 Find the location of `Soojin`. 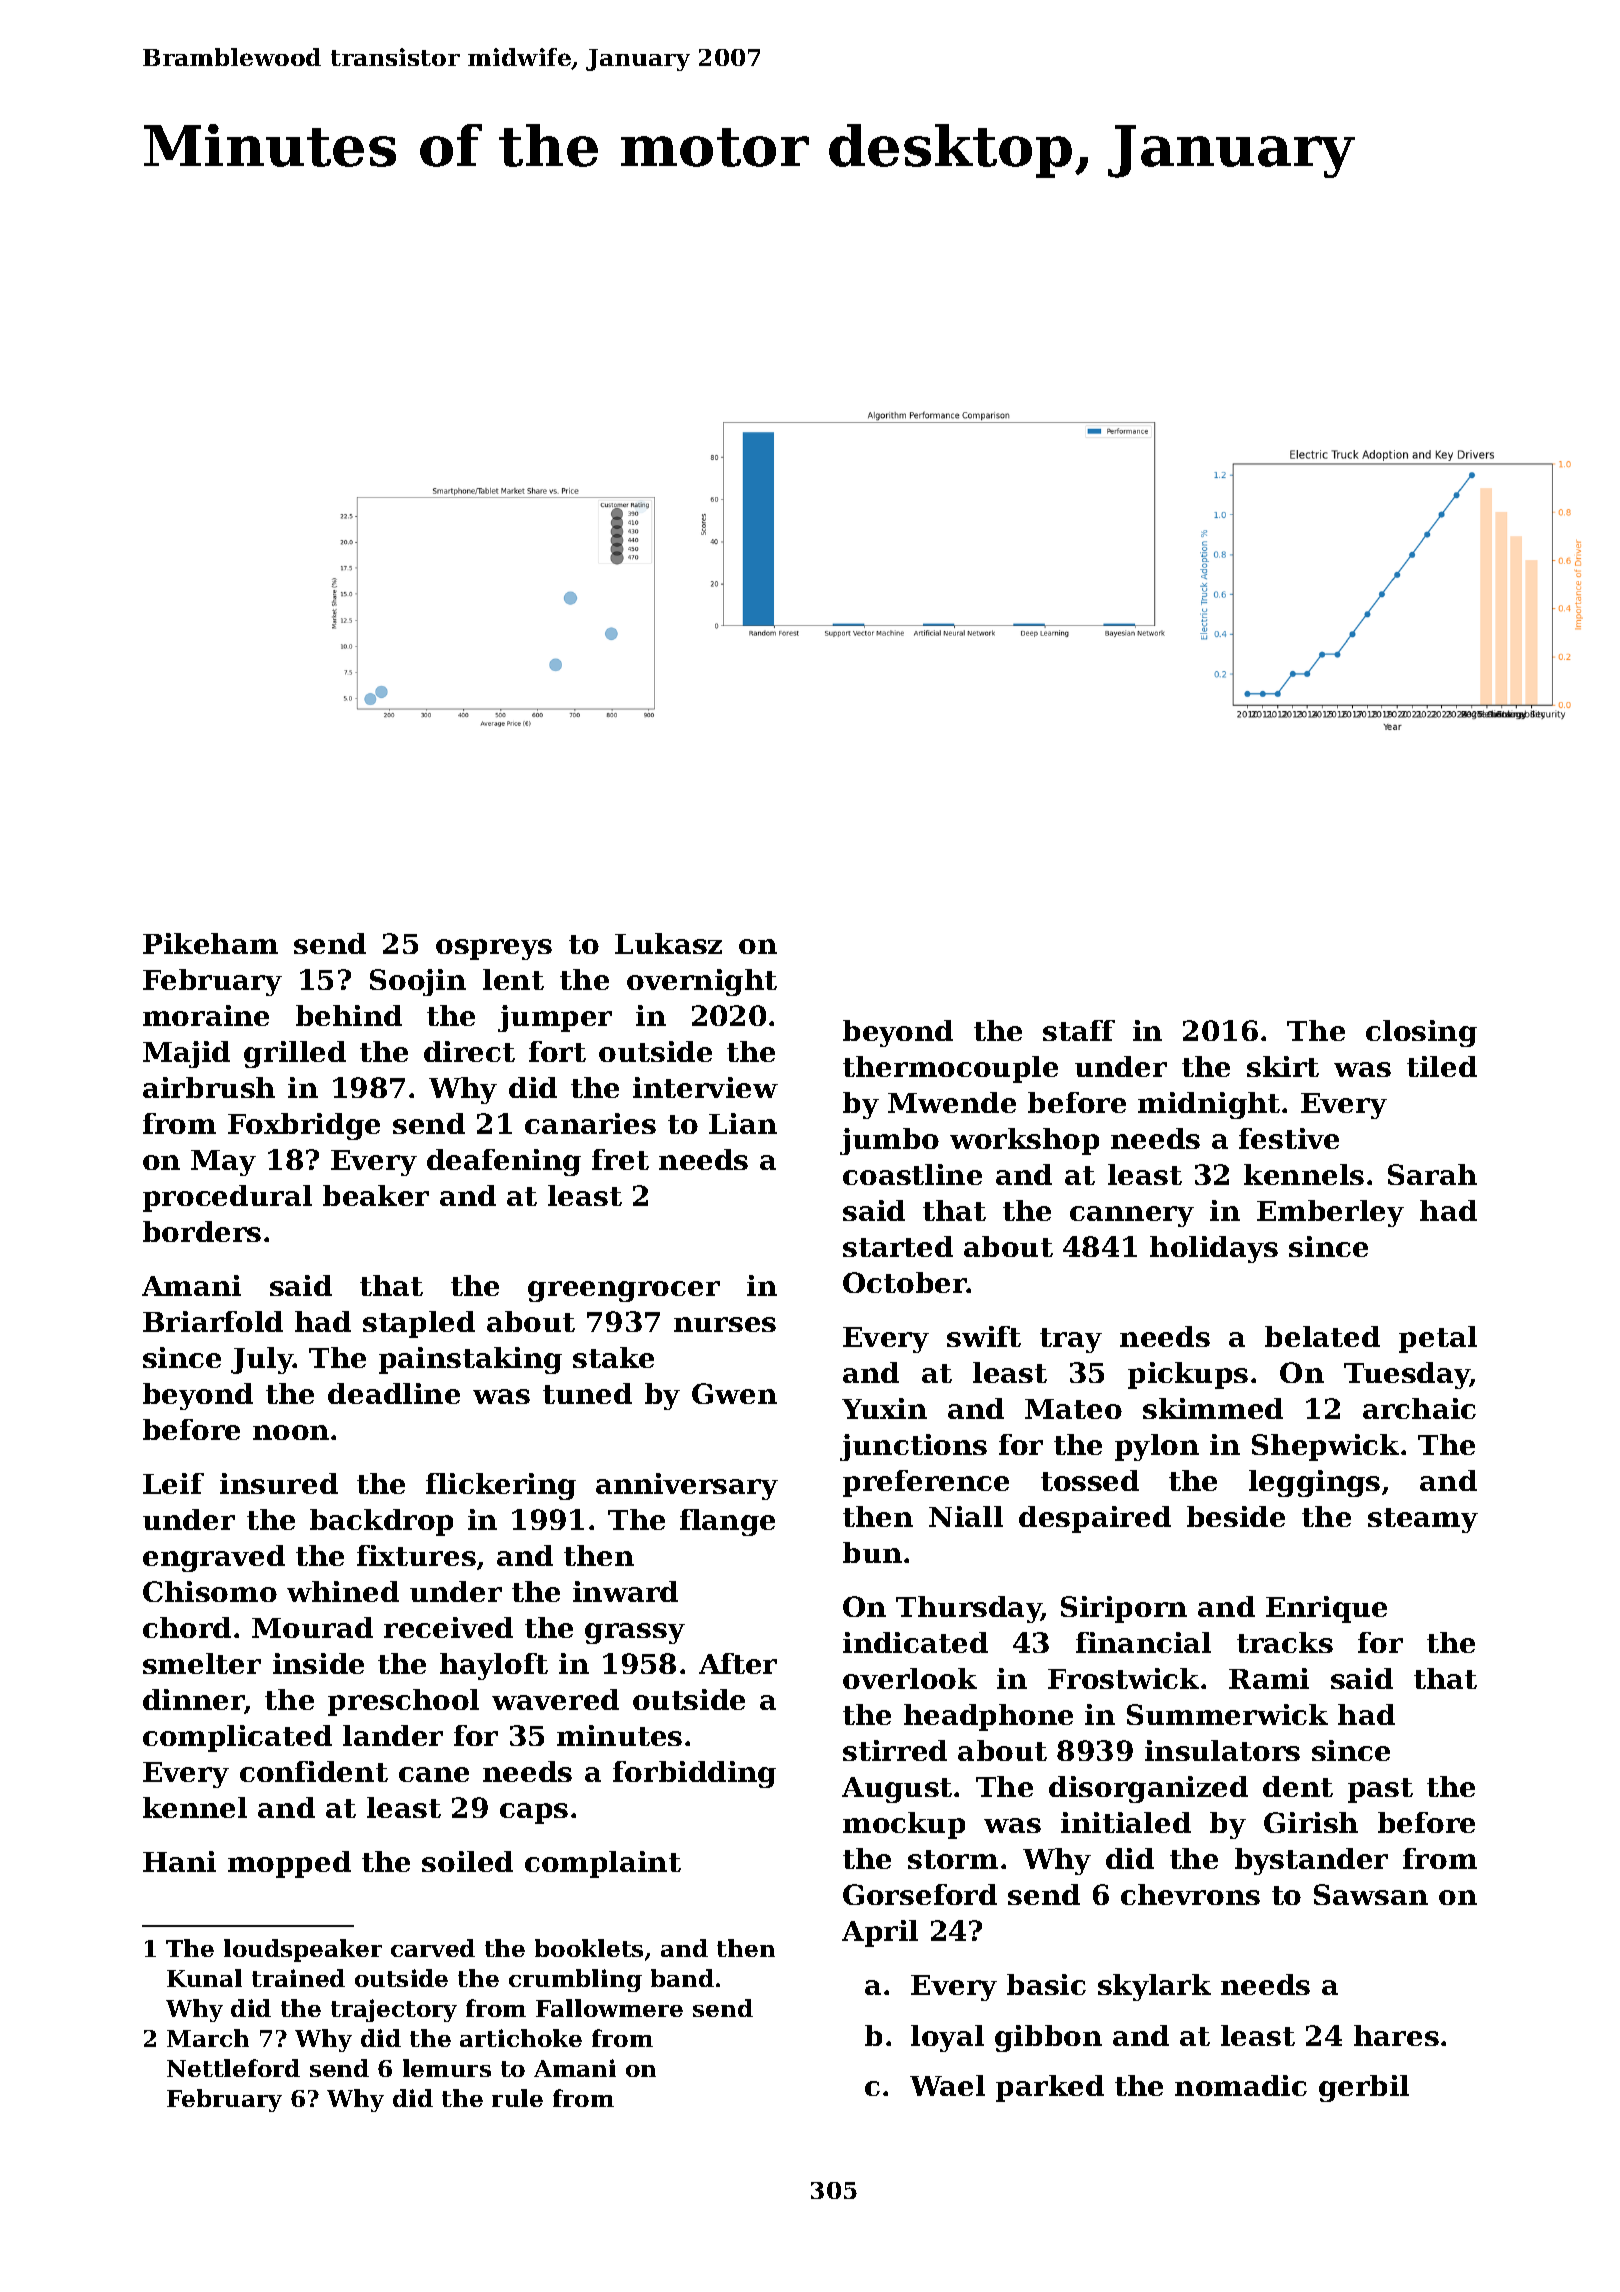

Soojin is located at coordinates (418, 982).
